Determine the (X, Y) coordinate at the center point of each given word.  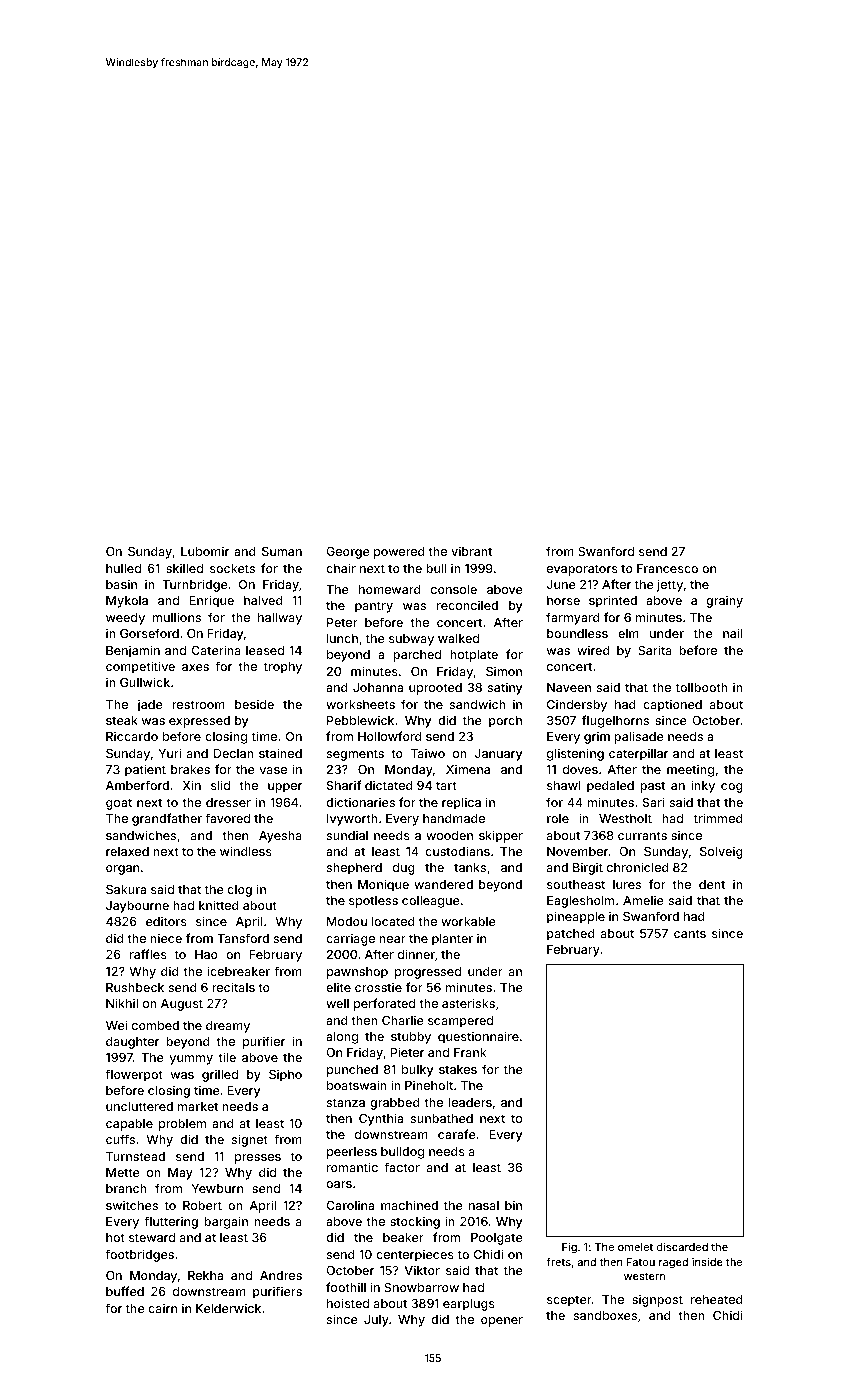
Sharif (344, 785)
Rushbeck (135, 987)
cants (690, 933)
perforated (384, 1004)
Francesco (667, 568)
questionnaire (478, 1037)
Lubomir (205, 551)
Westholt (625, 818)
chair (341, 568)
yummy (191, 1060)
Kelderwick (228, 1308)
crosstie (378, 987)
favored (227, 818)
